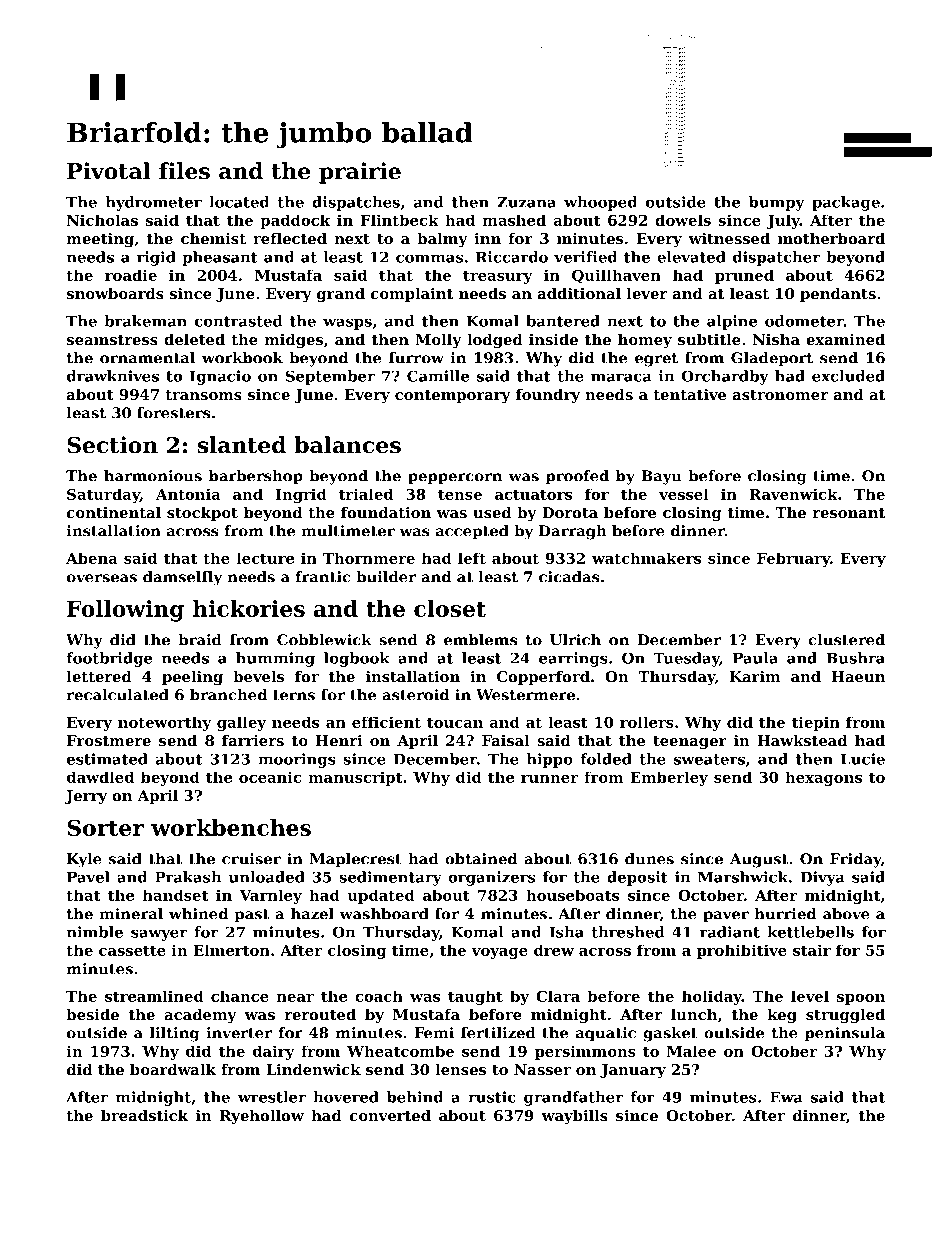 Image resolution: width=952 pixels, height=1233 pixels. What do you see at coordinates (730, 932) in the screenshot?
I see `radiant` at bounding box center [730, 932].
